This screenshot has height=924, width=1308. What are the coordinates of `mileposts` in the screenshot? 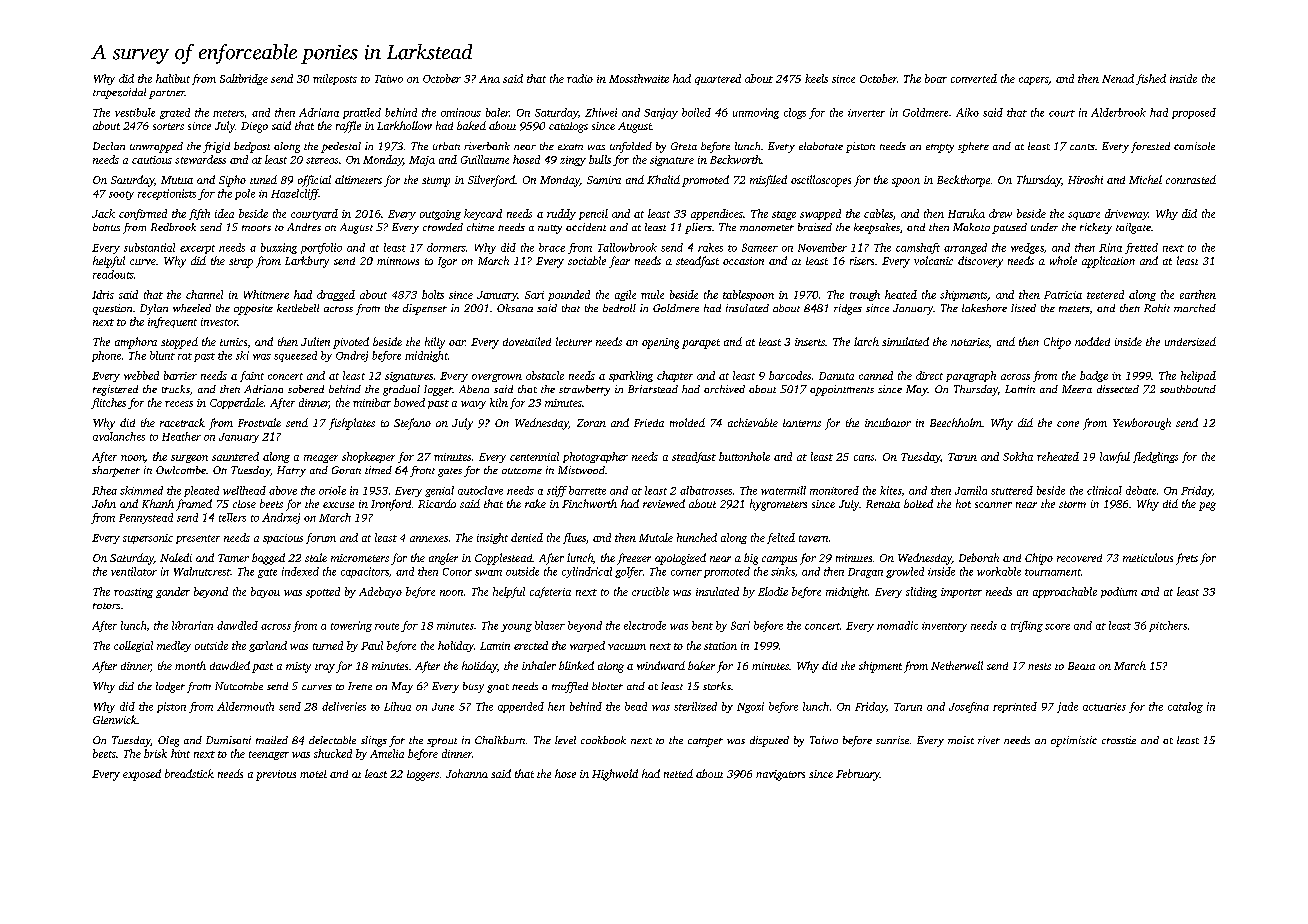 It's located at (335, 79).
